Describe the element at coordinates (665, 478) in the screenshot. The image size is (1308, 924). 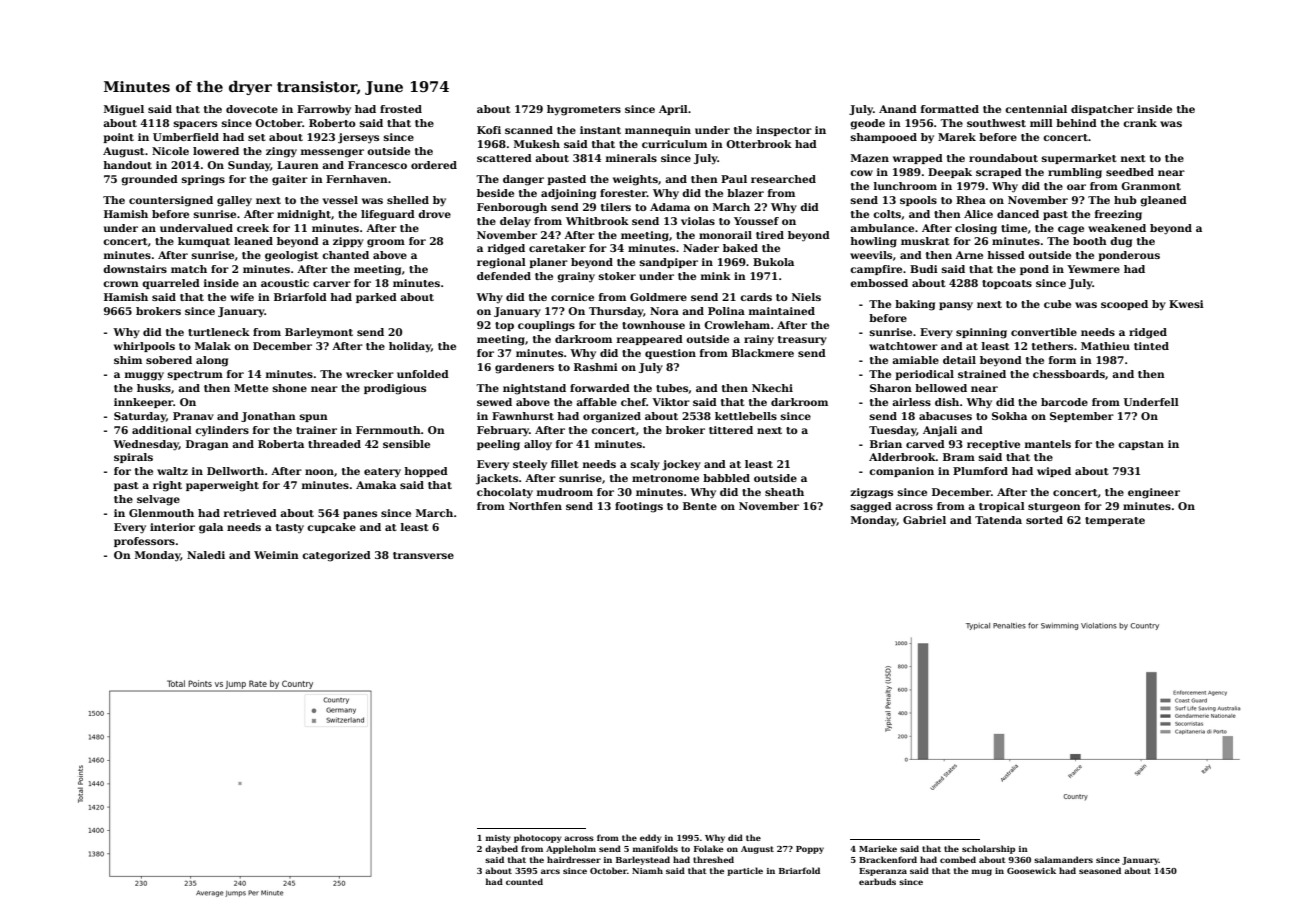
I see `metronome` at that location.
